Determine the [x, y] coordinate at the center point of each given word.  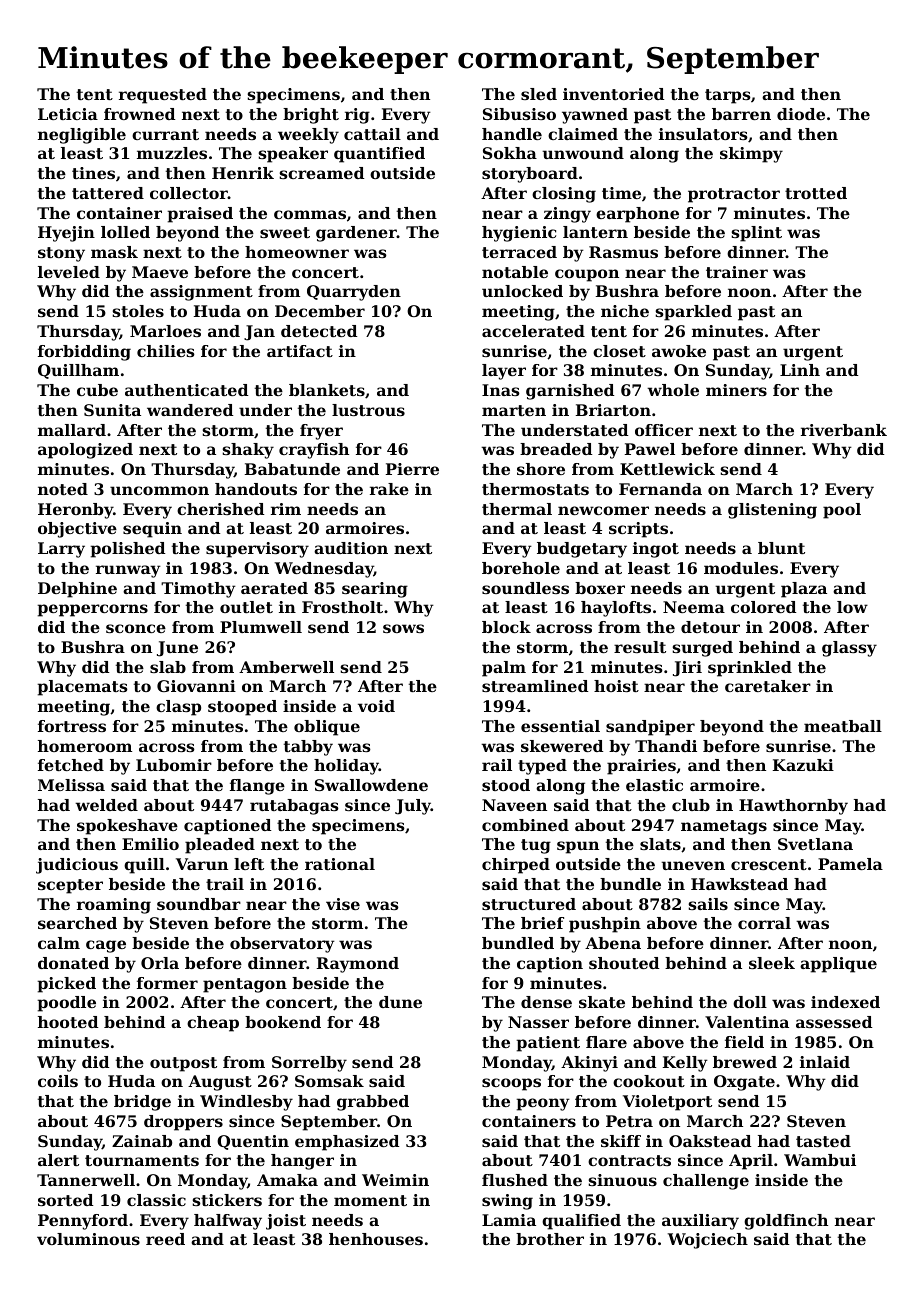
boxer [600, 588]
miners [736, 390]
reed [165, 1239]
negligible [82, 136]
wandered [190, 410]
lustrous [368, 410]
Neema [694, 607]
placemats [82, 688]
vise [343, 904]
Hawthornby [793, 807]
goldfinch [786, 1222]
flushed [515, 1180]
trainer [737, 272]
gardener [356, 234]
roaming [114, 906]
